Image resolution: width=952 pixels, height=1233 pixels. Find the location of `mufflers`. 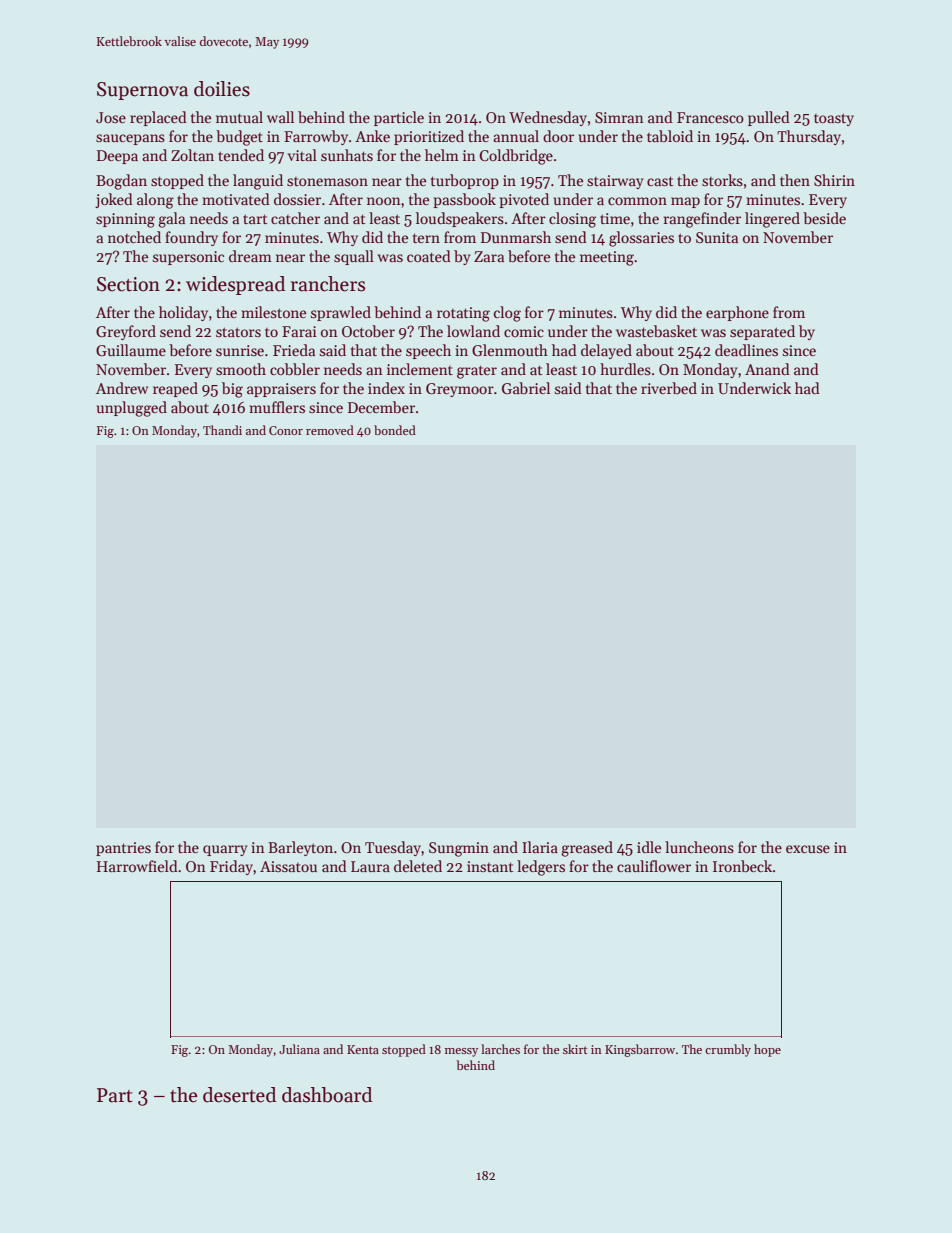

mufflers is located at coordinates (277, 407).
